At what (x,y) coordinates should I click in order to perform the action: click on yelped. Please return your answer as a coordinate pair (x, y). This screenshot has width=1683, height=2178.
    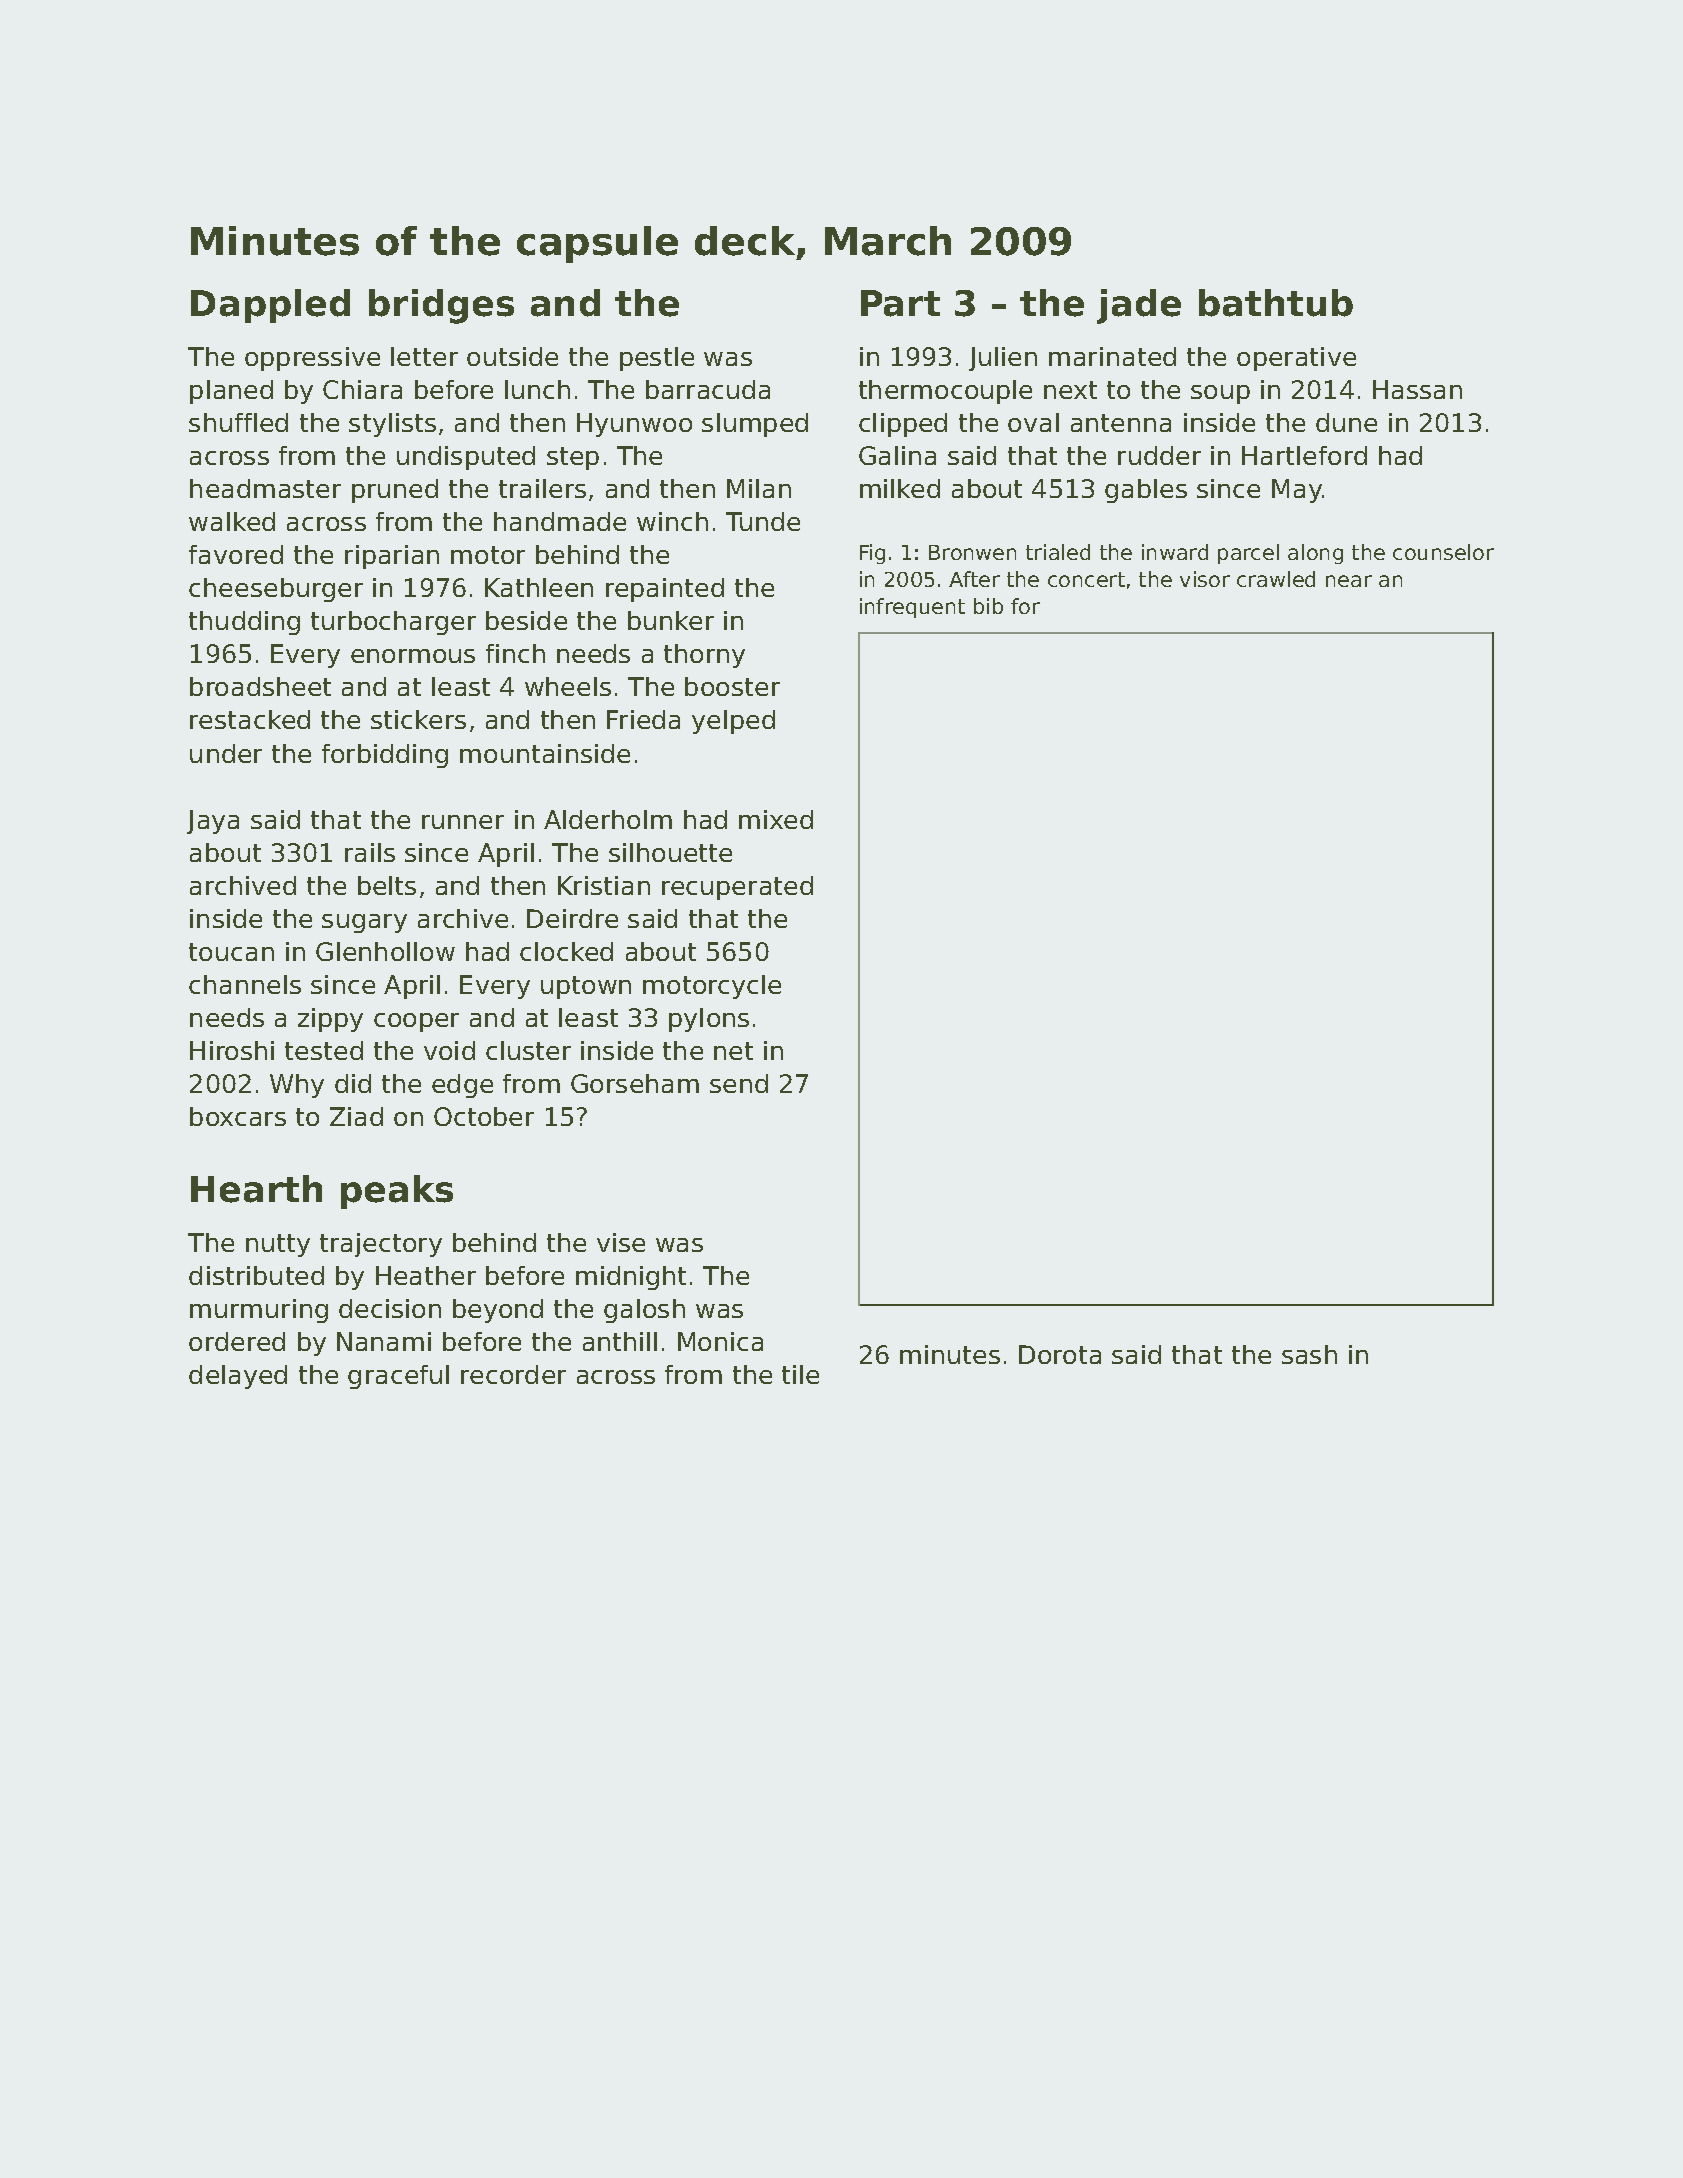
    Looking at the image, I should click on (733, 722).
